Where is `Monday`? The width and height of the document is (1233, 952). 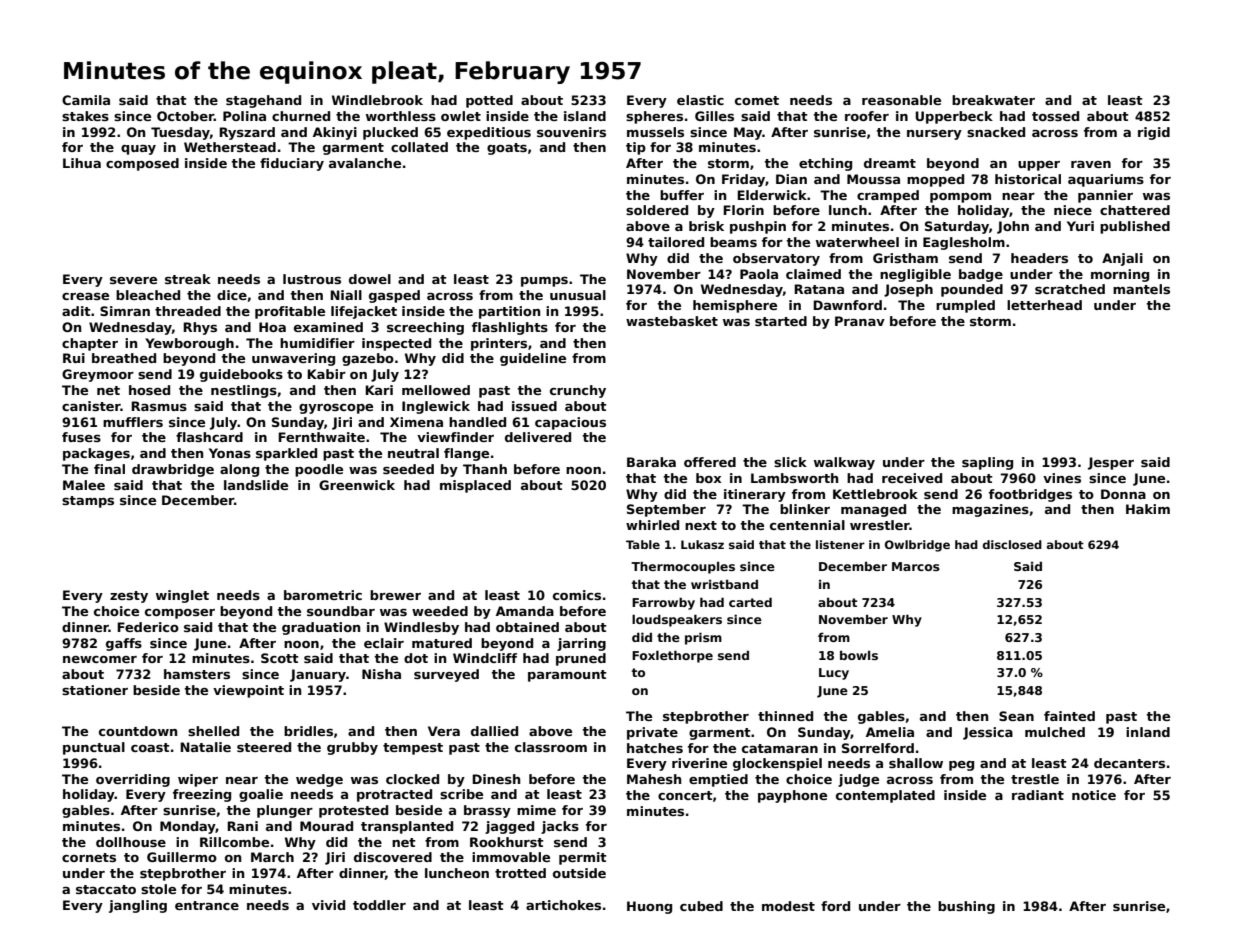
Monday is located at coordinates (188, 827).
